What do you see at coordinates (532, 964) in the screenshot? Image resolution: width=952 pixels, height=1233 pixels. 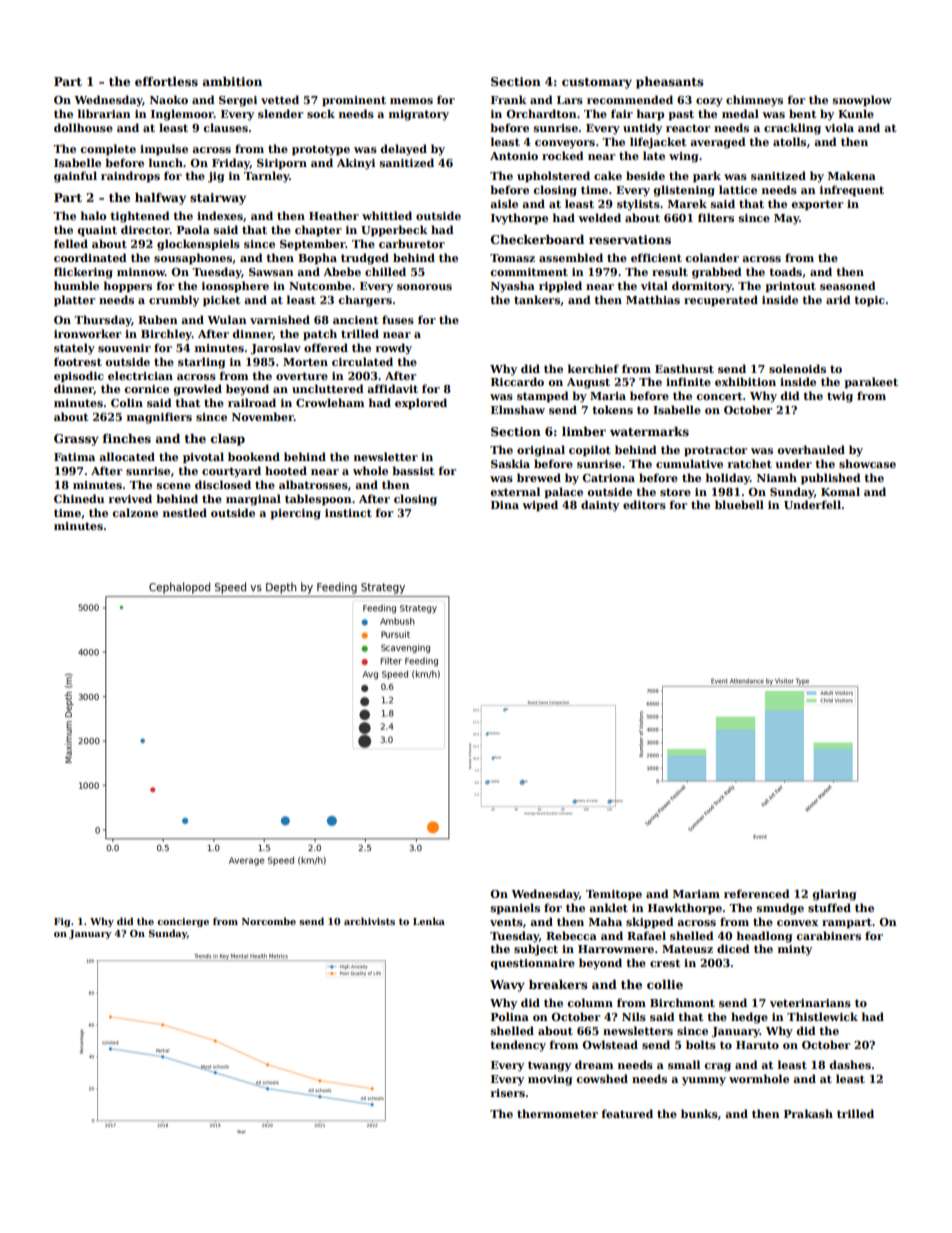 I see `questionnaire` at bounding box center [532, 964].
